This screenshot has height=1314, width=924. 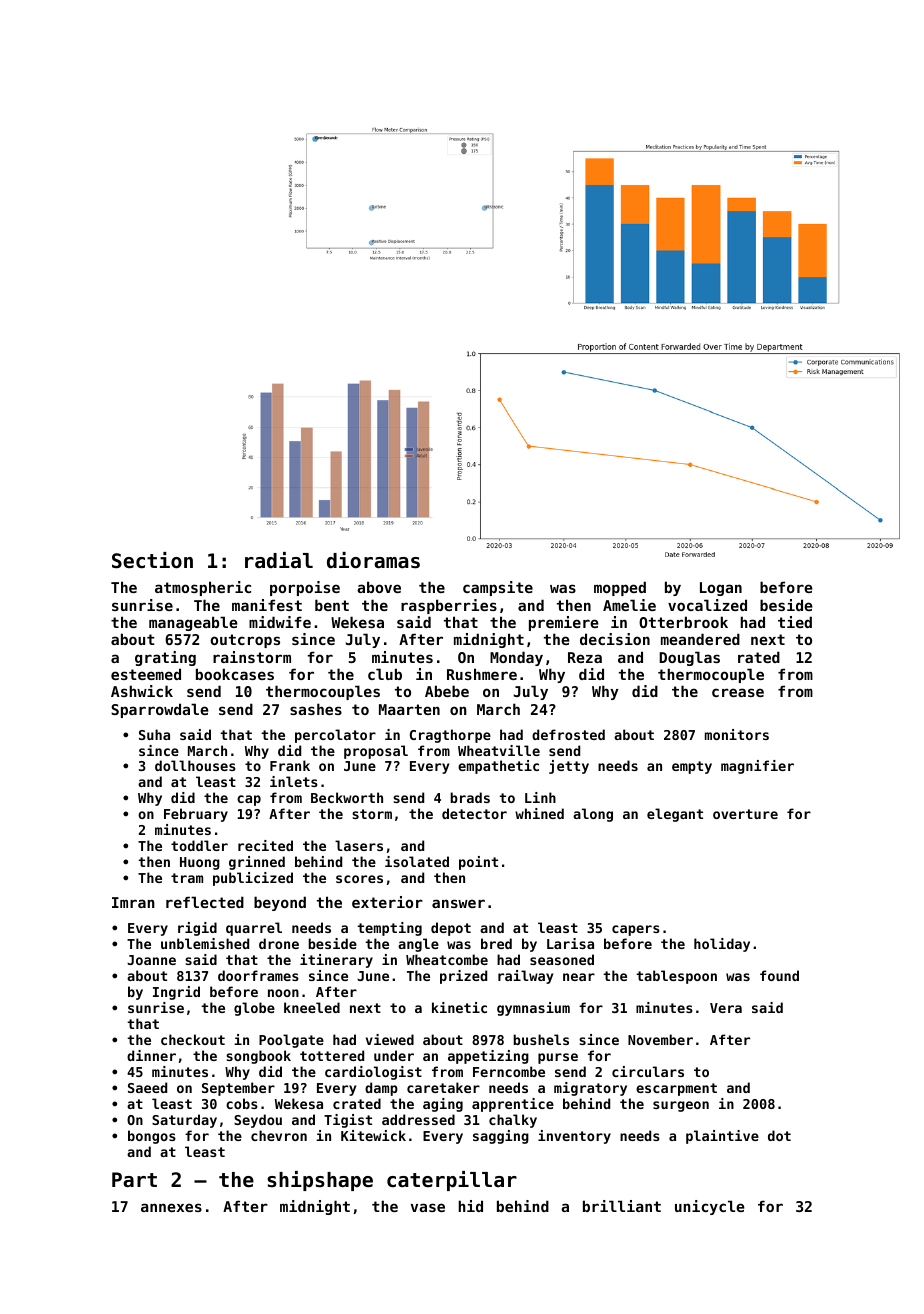 I want to click on radial, so click(x=279, y=560).
